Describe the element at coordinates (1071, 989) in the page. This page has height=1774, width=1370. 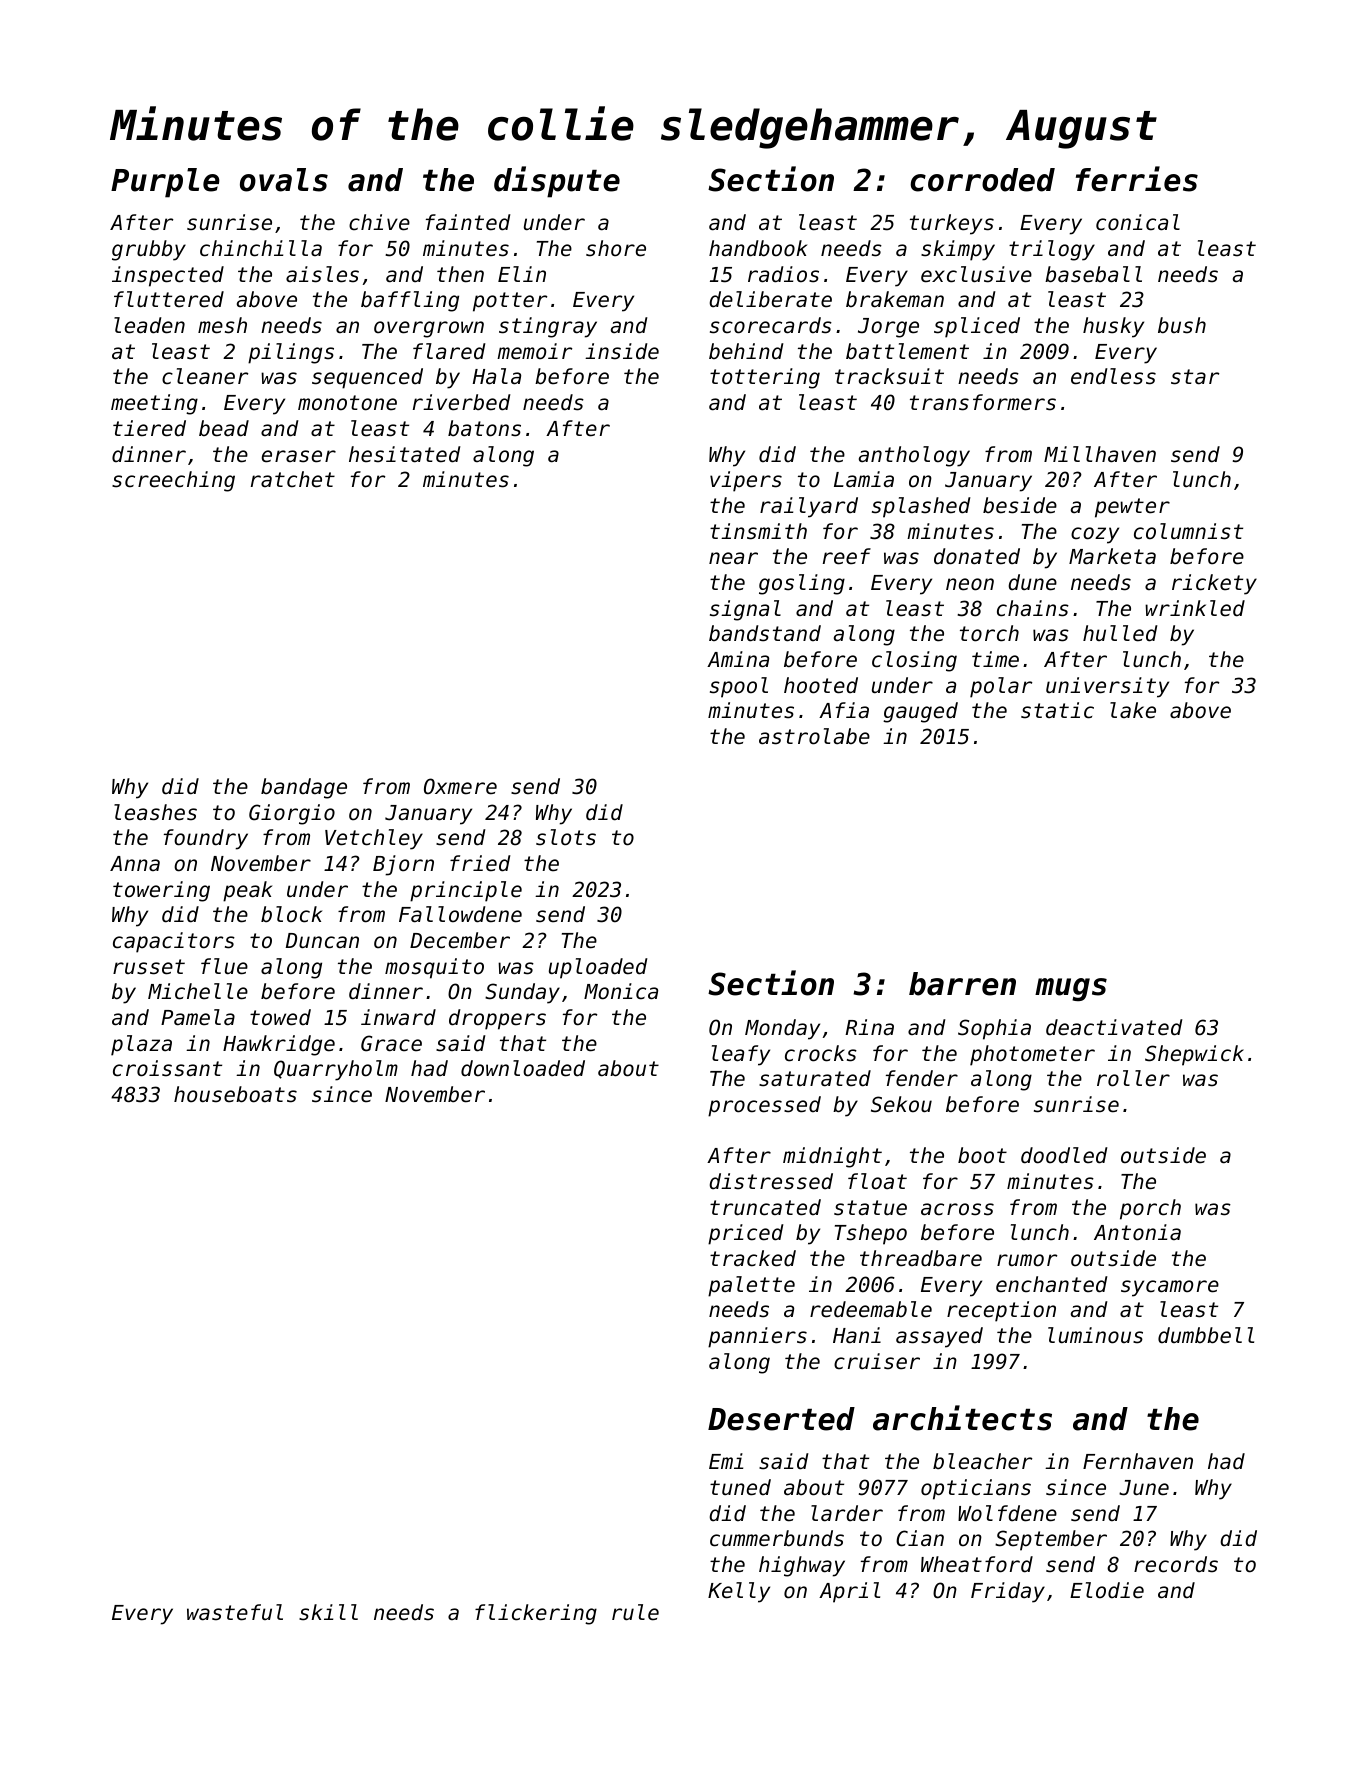
I see `mugs` at that location.
